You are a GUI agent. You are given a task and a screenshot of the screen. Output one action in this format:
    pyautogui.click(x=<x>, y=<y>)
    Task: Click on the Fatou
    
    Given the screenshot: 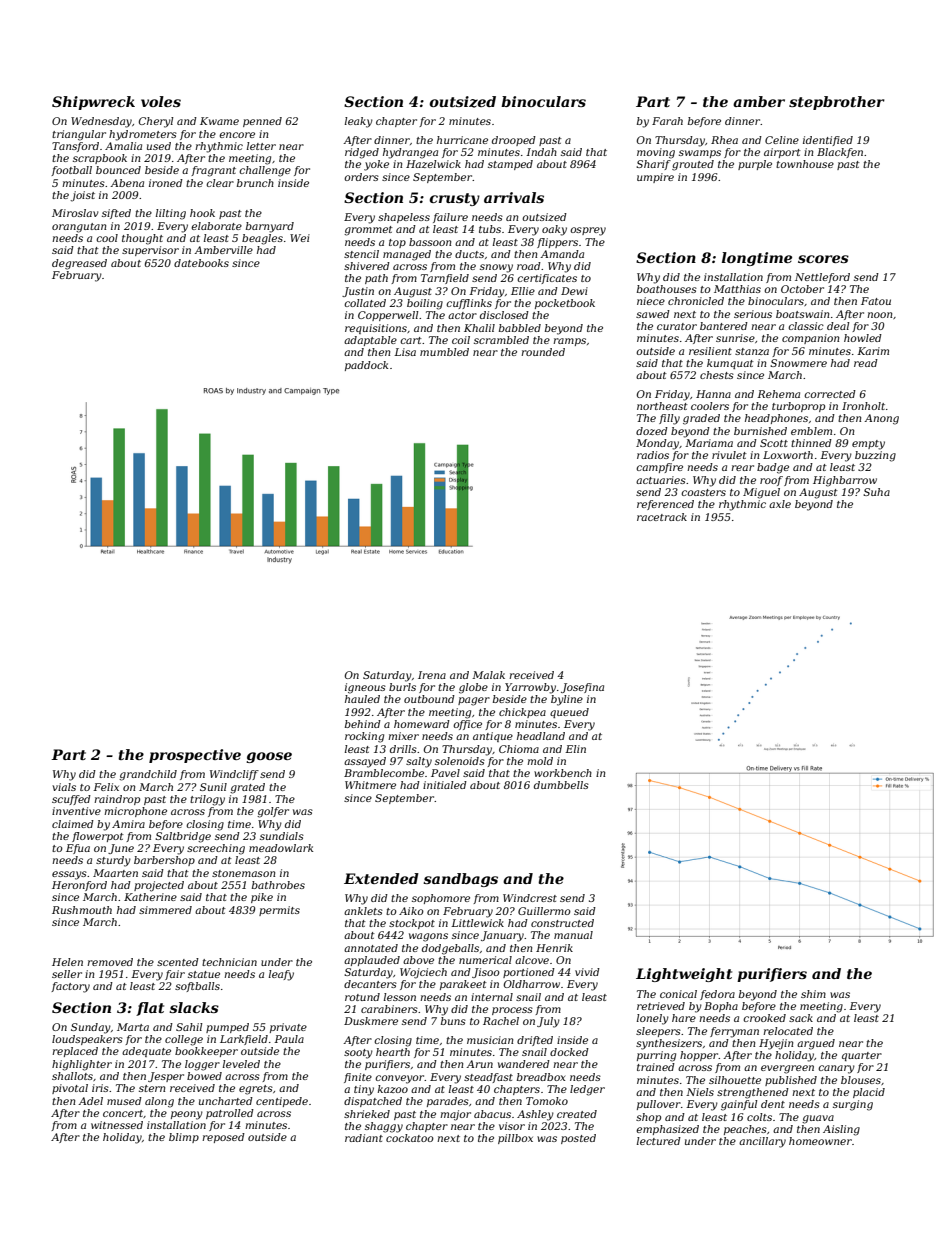 What is the action you would take?
    pyautogui.click(x=876, y=301)
